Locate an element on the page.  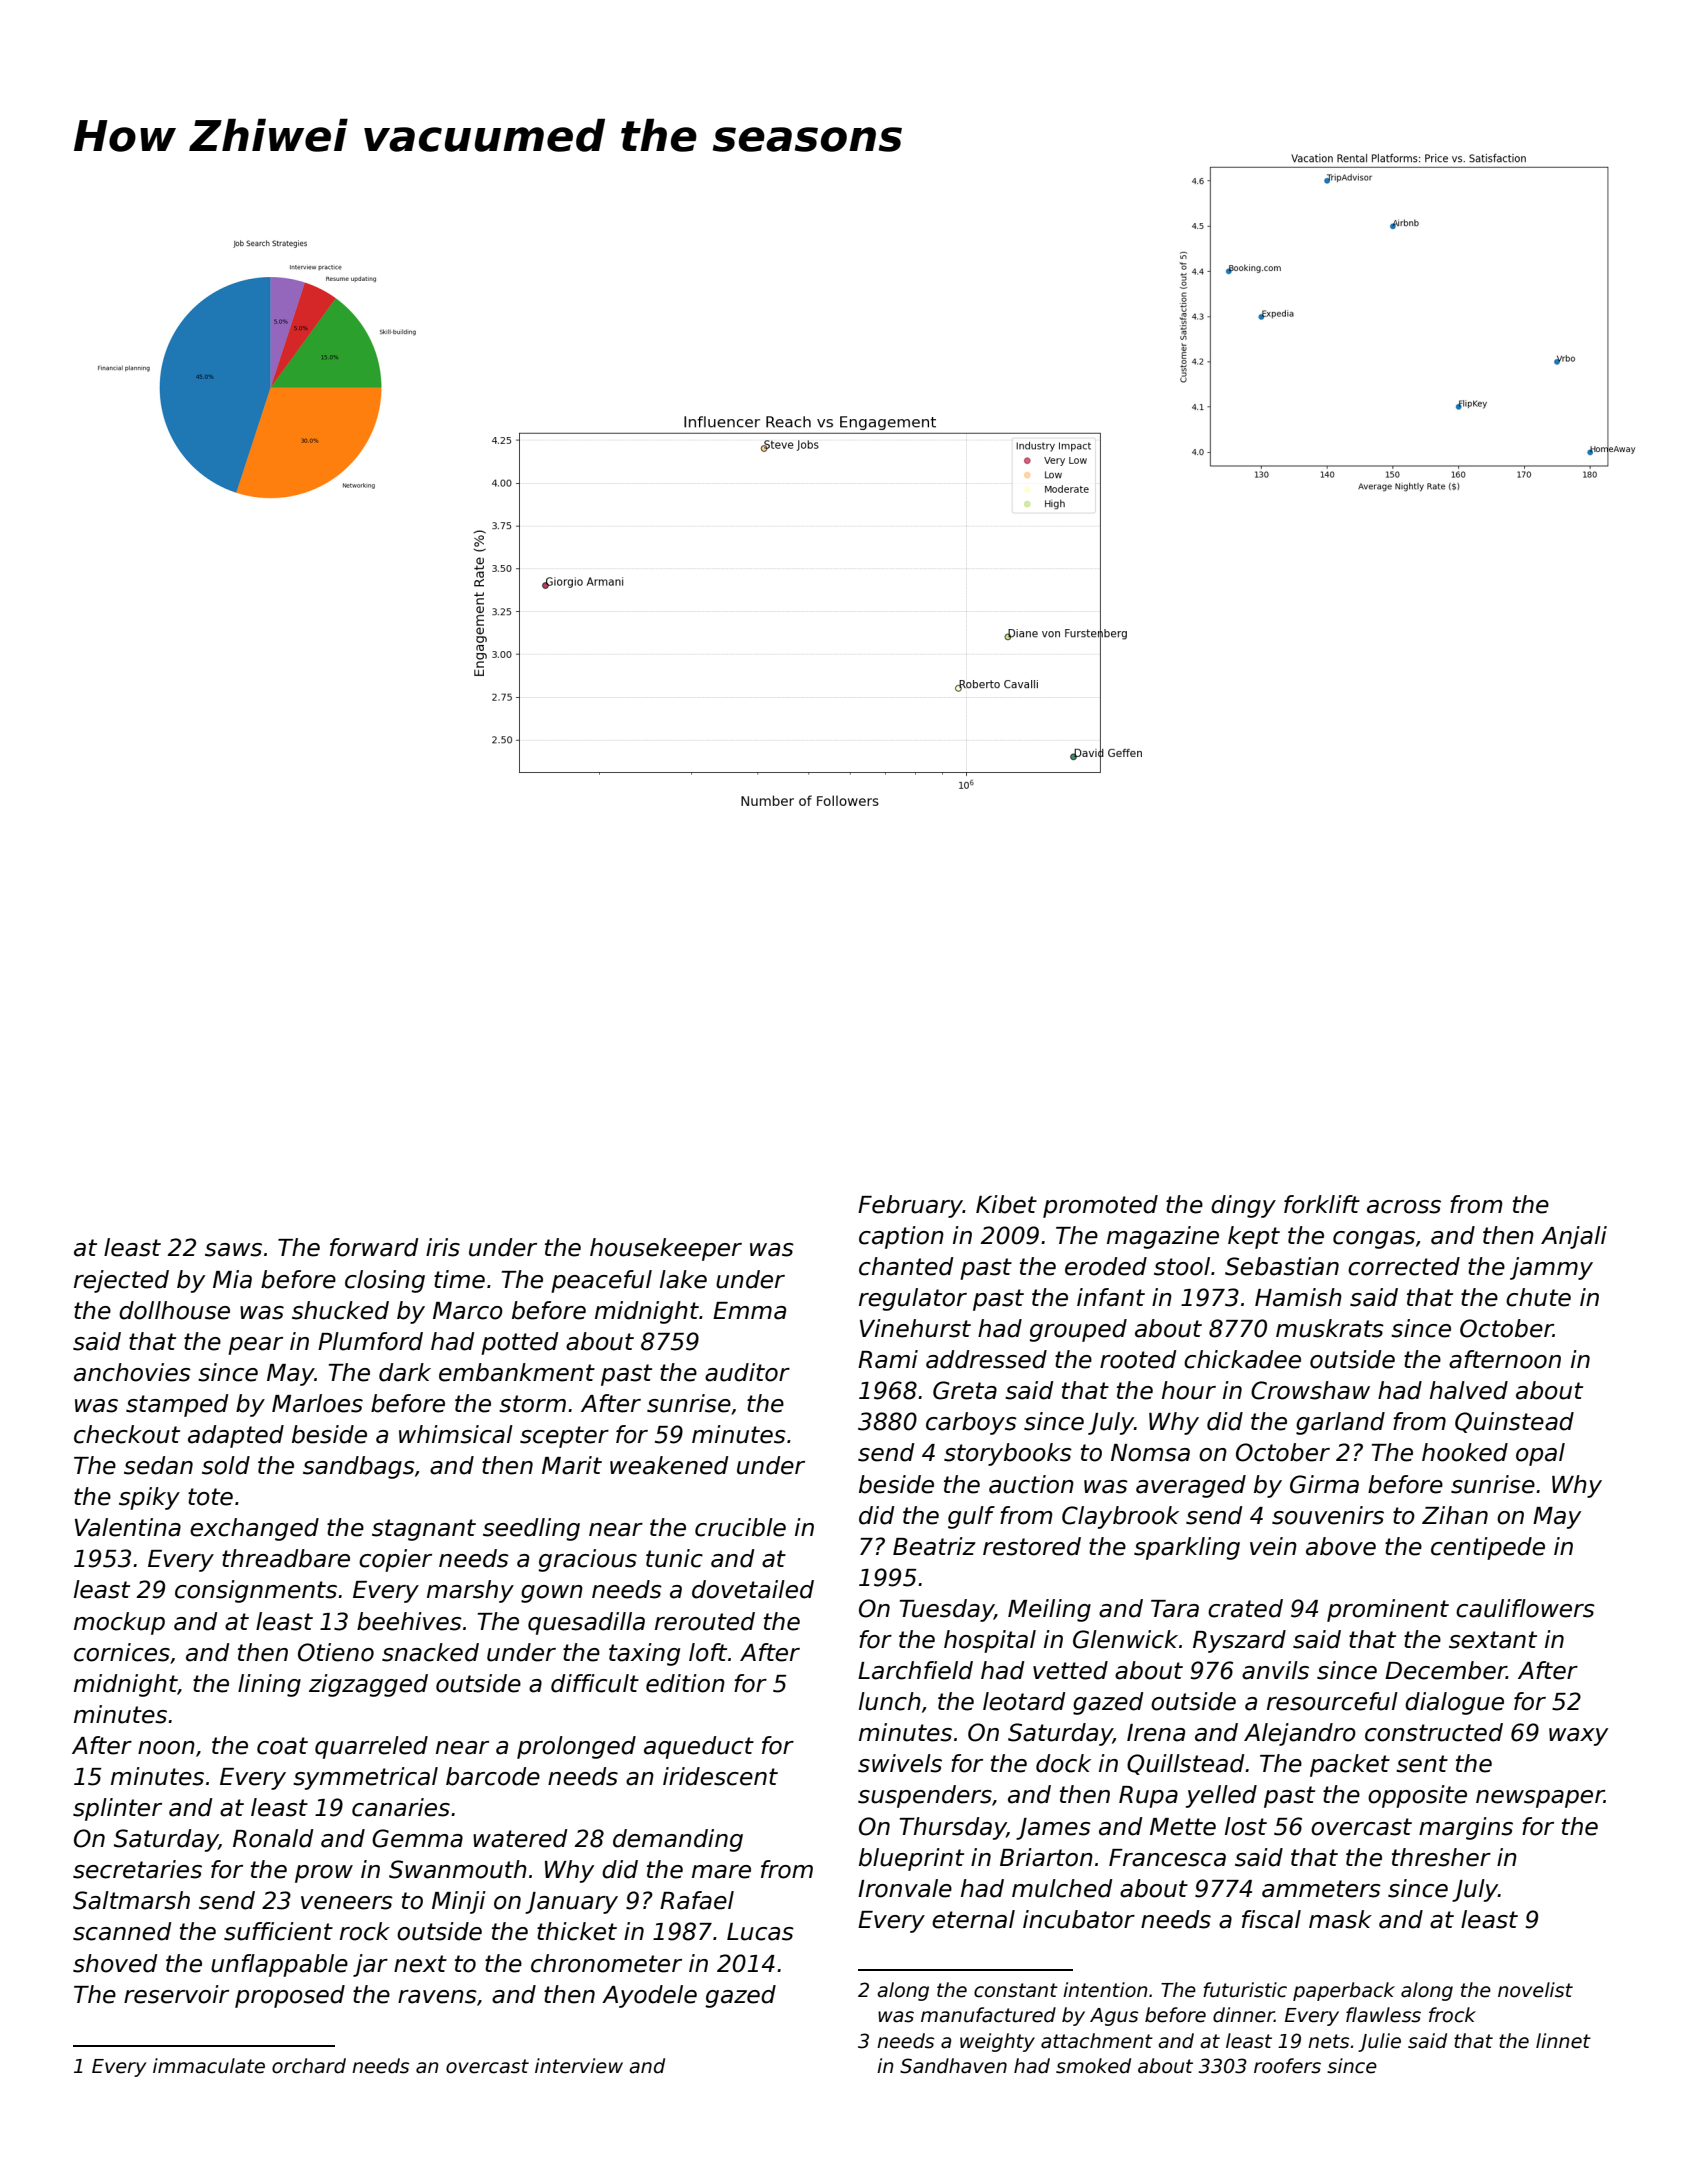
Greta is located at coordinates (965, 1390).
